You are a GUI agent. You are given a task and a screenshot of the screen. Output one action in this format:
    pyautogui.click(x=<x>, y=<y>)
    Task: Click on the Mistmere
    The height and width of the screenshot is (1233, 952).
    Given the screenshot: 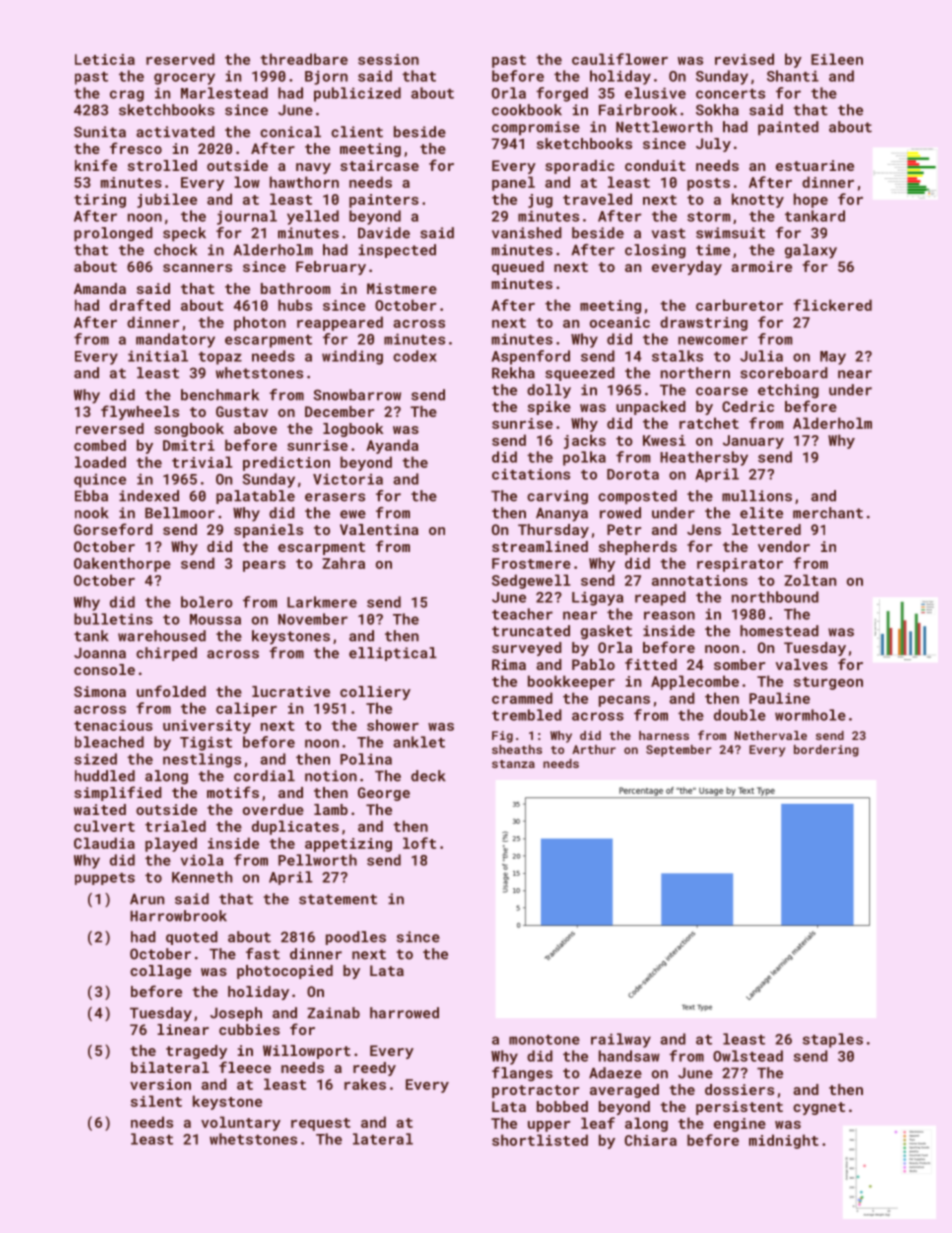 What is the action you would take?
    pyautogui.click(x=402, y=288)
